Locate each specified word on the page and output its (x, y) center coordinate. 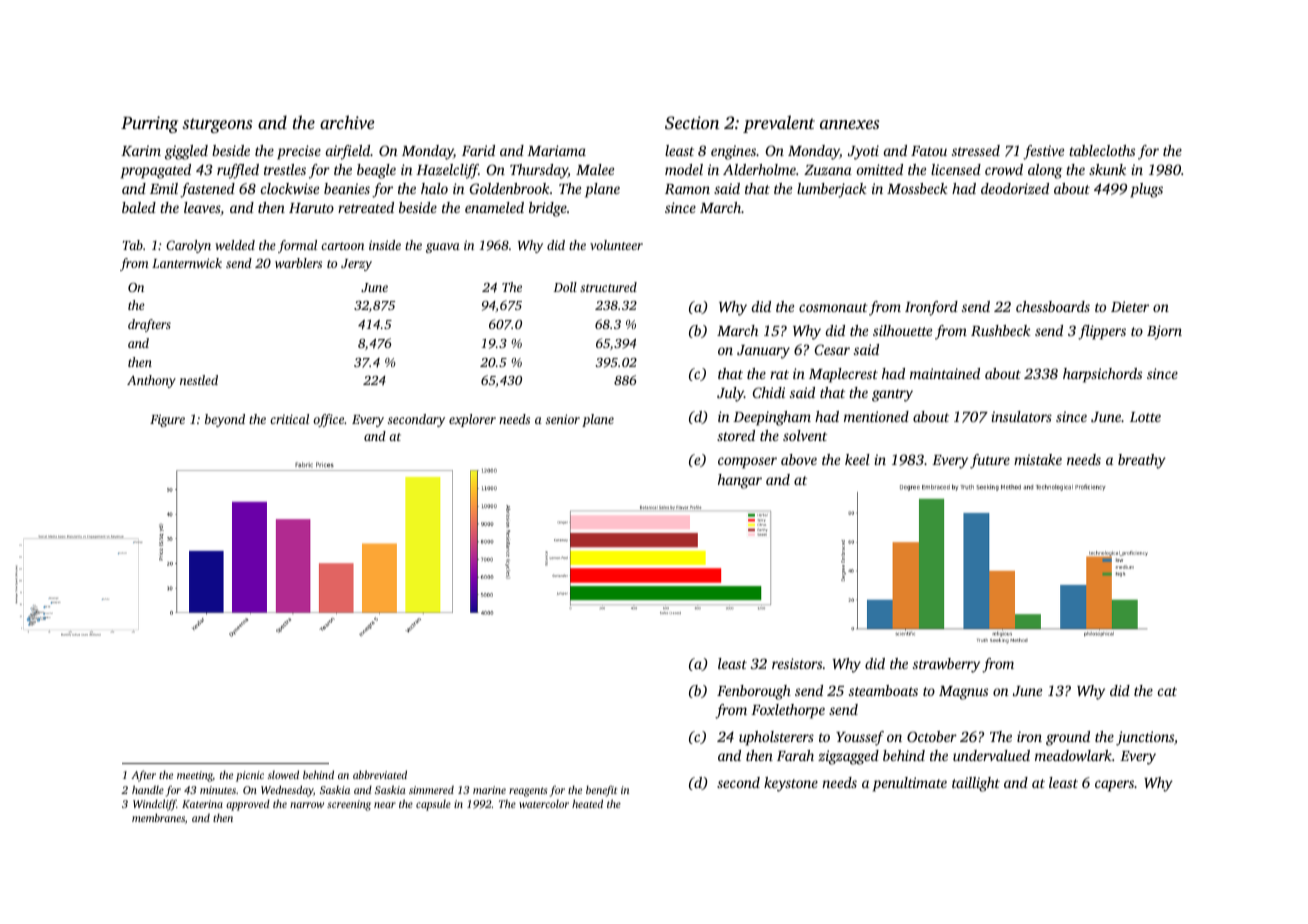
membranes (158, 817)
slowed (283, 774)
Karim (141, 150)
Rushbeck (1001, 330)
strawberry (946, 665)
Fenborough (754, 692)
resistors (797, 663)
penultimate (910, 784)
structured (608, 287)
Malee (595, 169)
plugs (1146, 190)
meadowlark (1073, 755)
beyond (225, 420)
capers (1114, 786)
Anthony (151, 381)
